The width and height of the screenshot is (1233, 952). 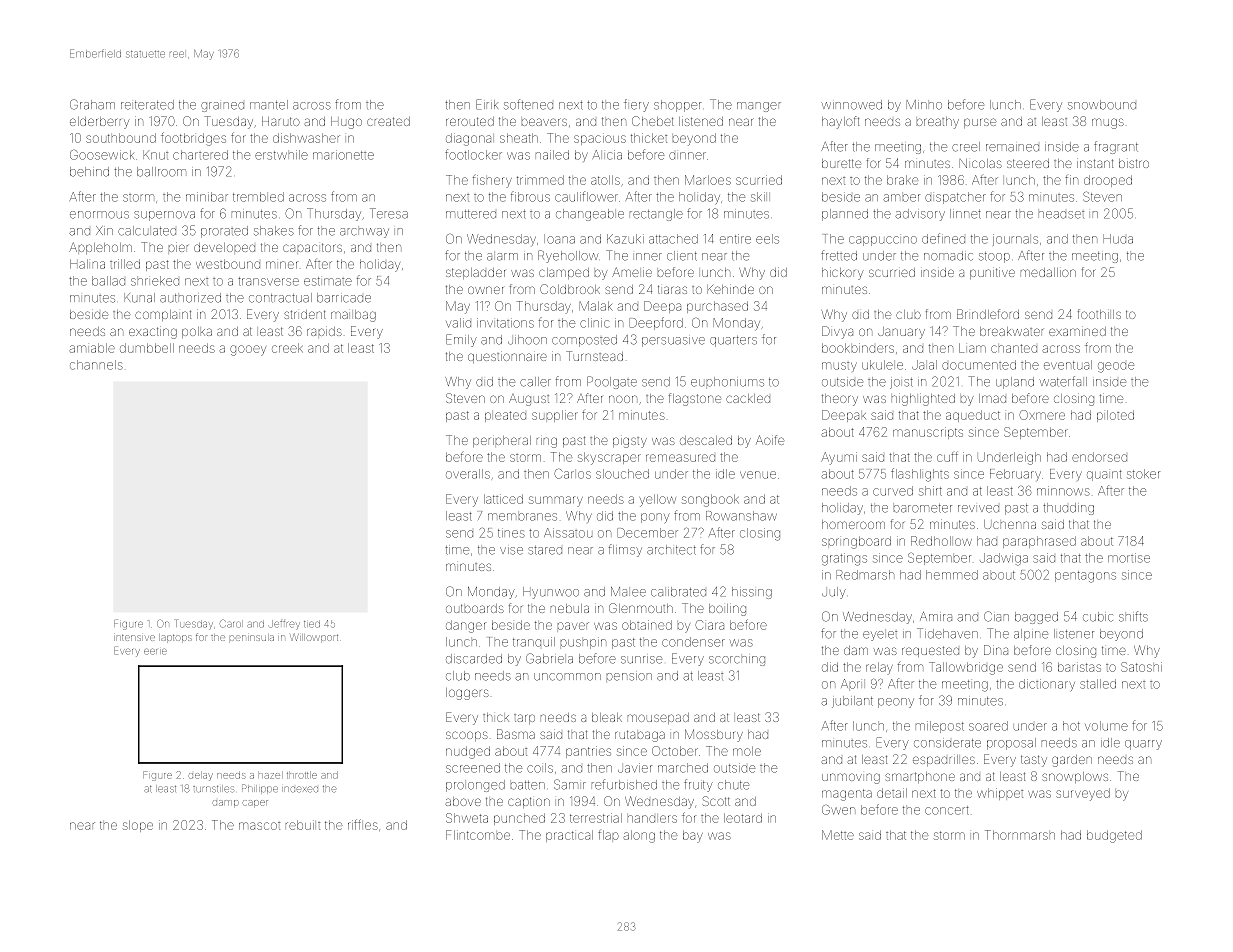 I want to click on delay, so click(x=201, y=777).
